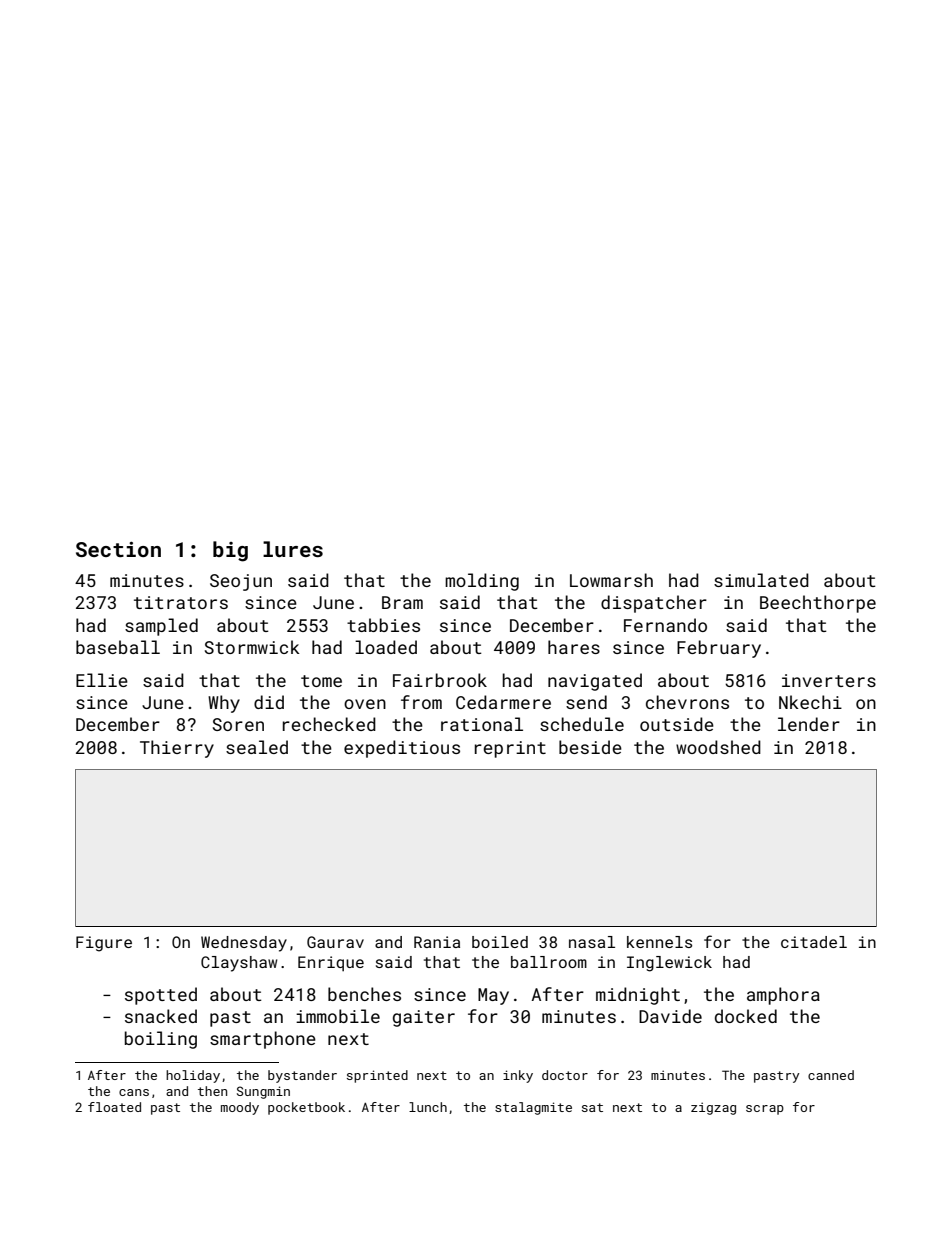 This screenshot has width=952, height=1233. What do you see at coordinates (493, 996) in the screenshot?
I see `May` at bounding box center [493, 996].
